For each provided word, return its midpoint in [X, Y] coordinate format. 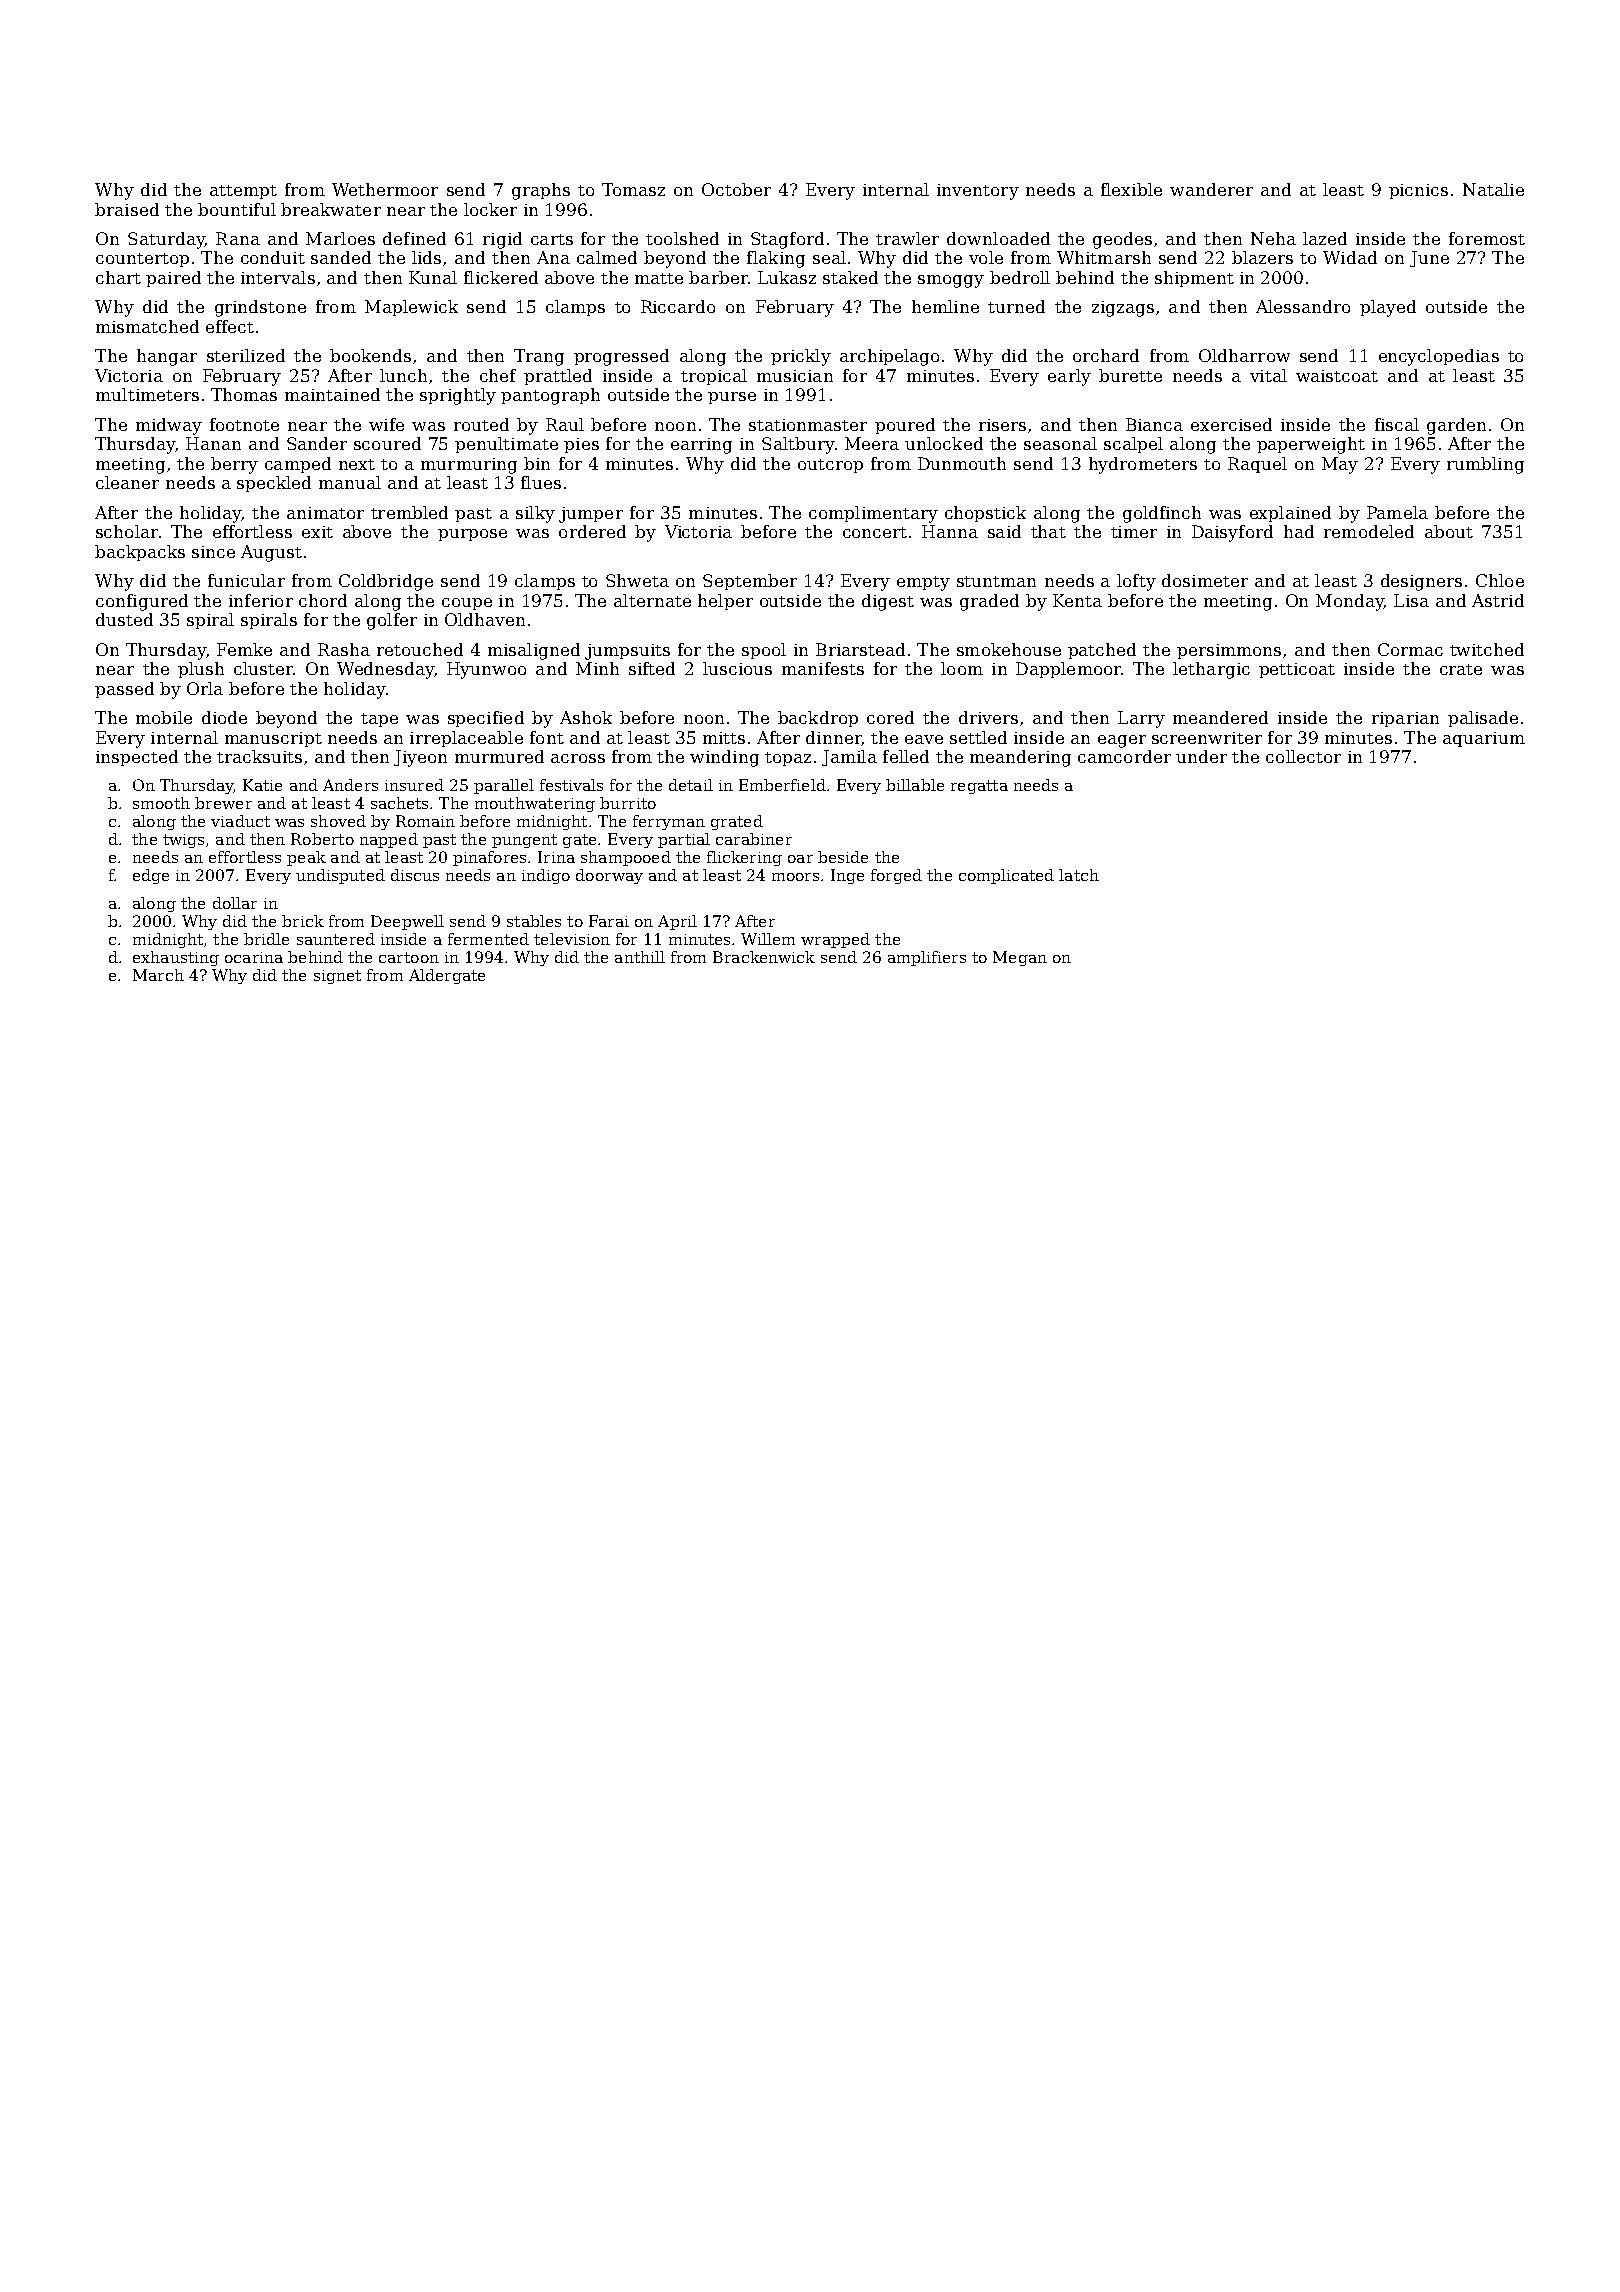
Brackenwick [764, 957]
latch [1079, 875]
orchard [1106, 355]
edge [151, 876]
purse [732, 398]
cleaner [127, 482]
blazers [1262, 257]
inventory [978, 192]
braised [127, 209]
